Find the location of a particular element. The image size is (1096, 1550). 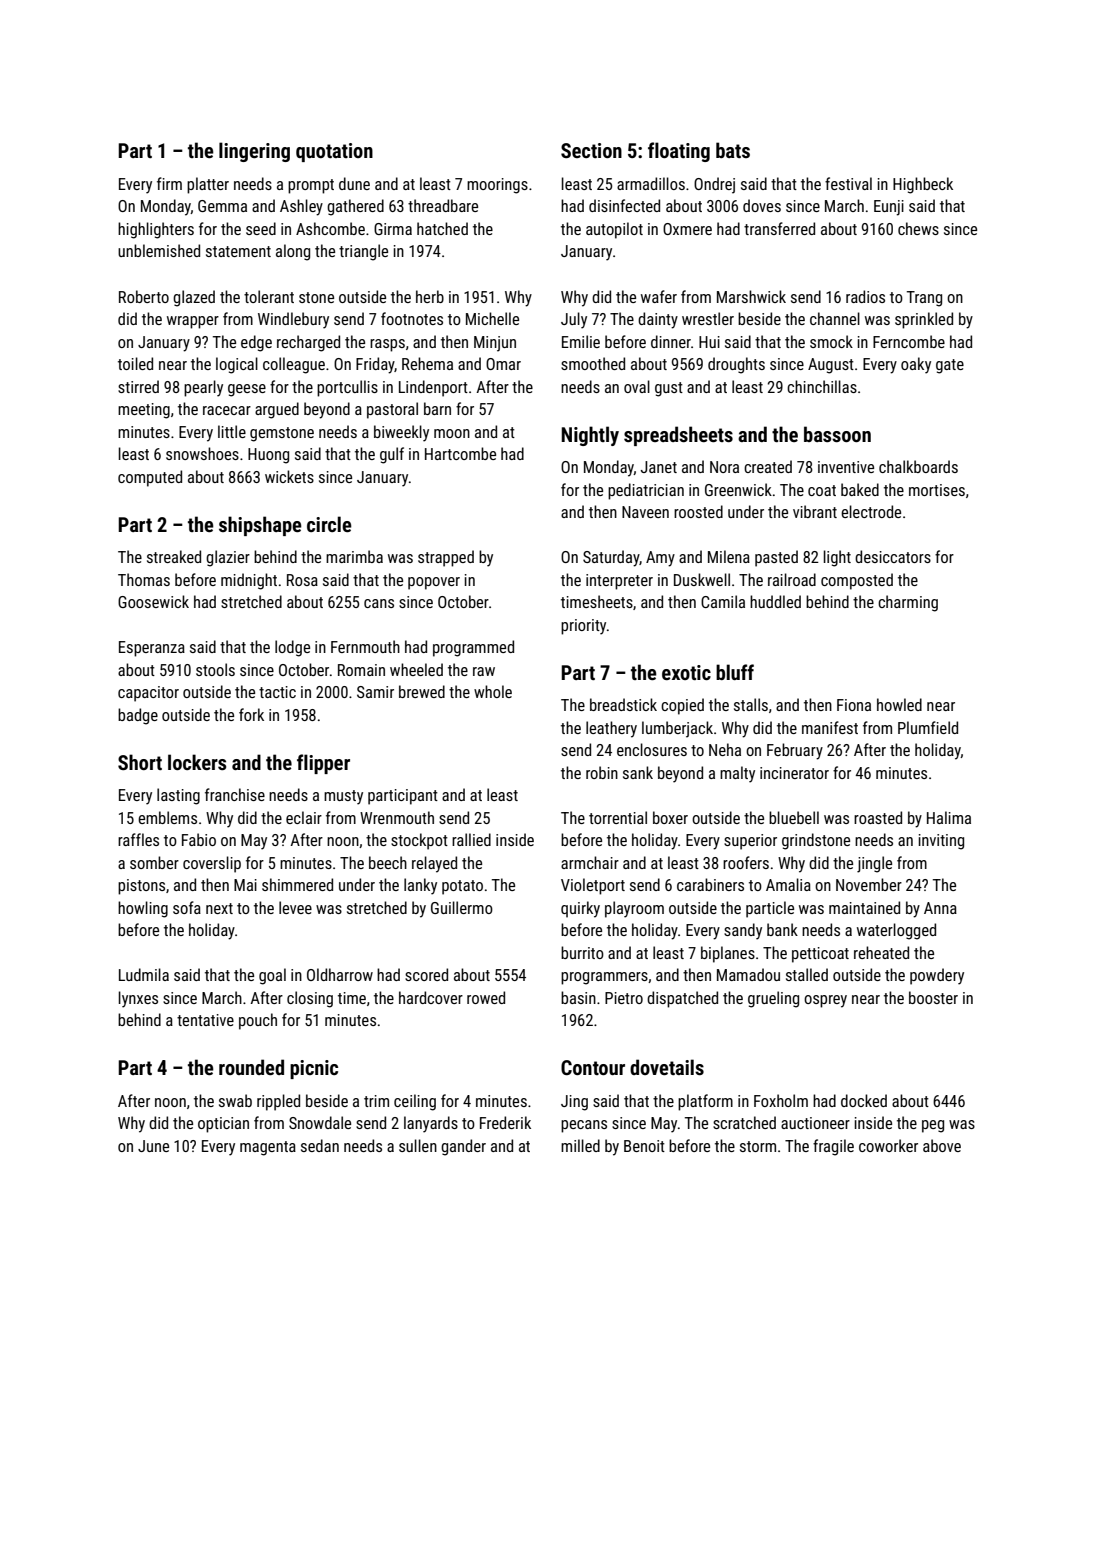

optician is located at coordinates (223, 1125).
